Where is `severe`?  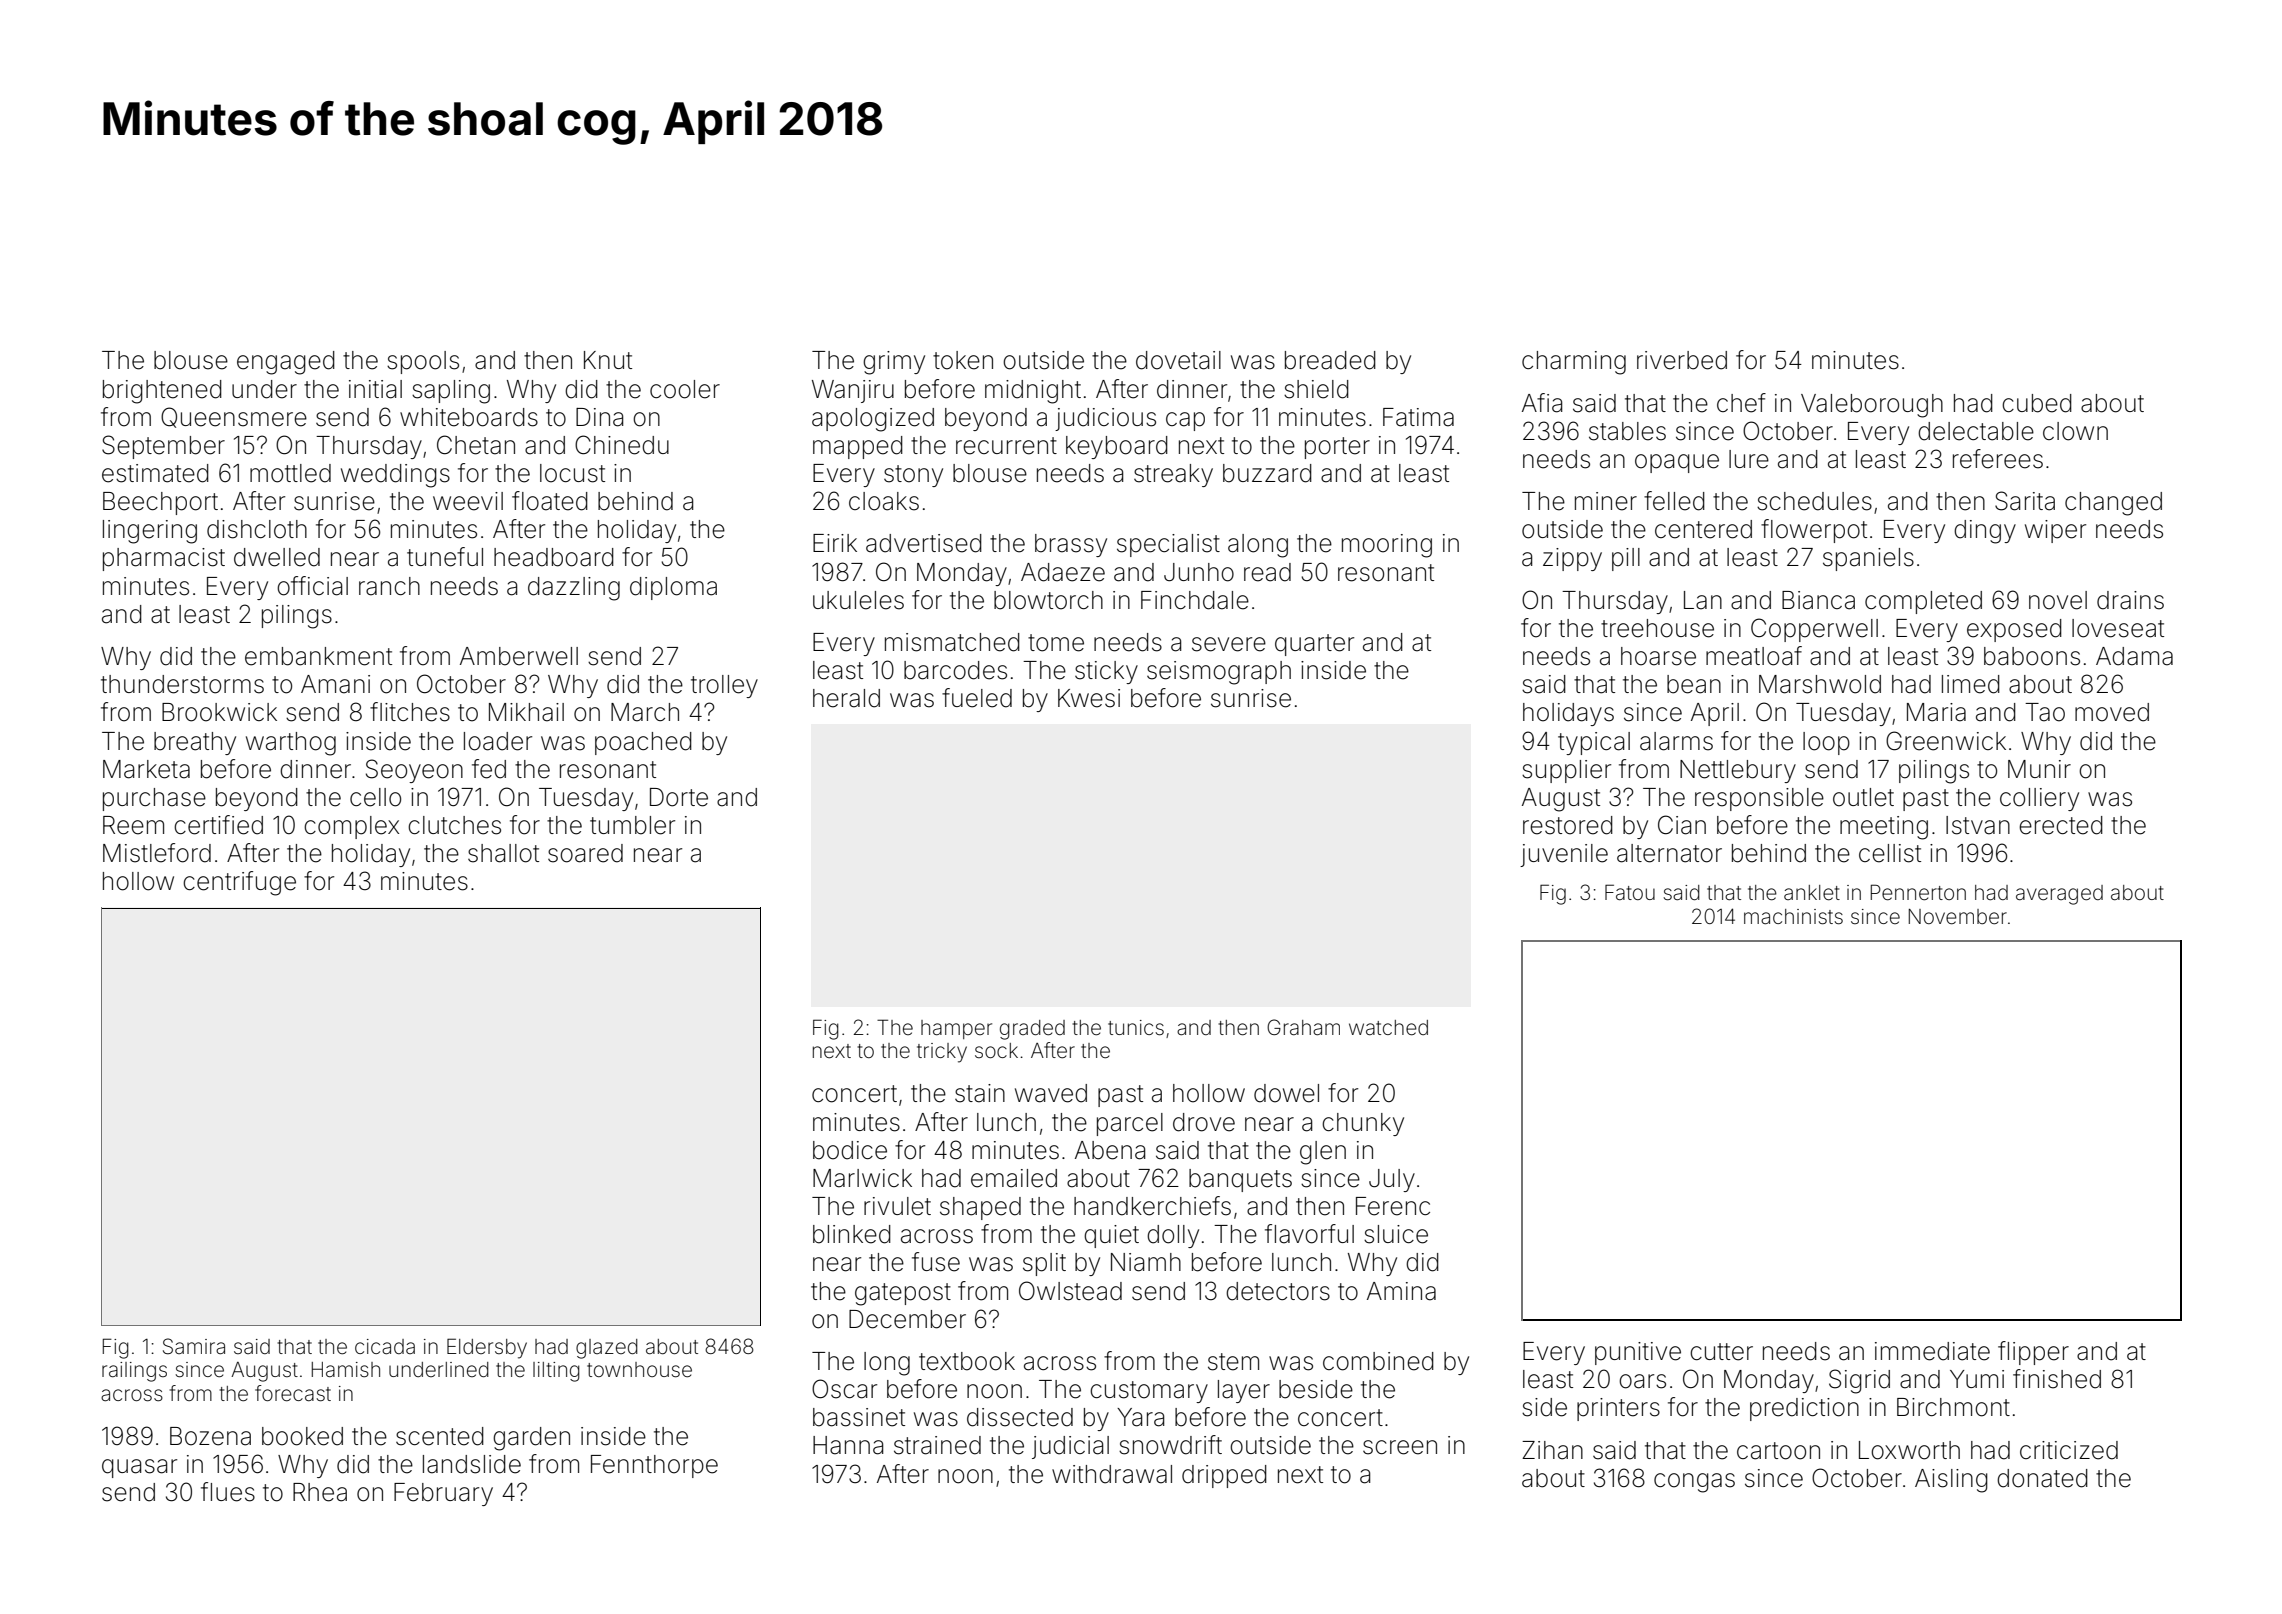
severe is located at coordinates (1229, 644).
